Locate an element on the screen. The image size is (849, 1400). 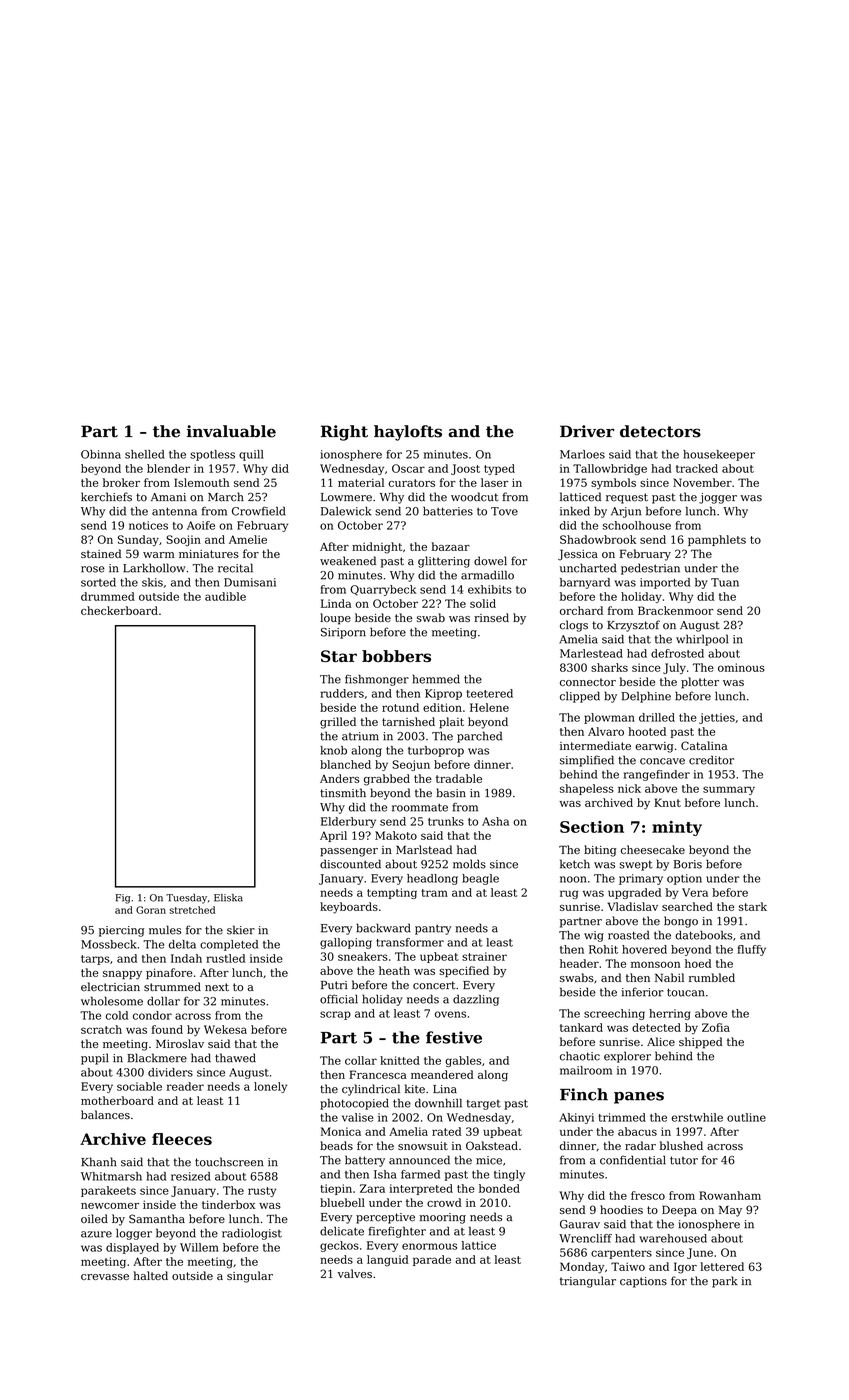
crevasse is located at coordinates (105, 1277).
